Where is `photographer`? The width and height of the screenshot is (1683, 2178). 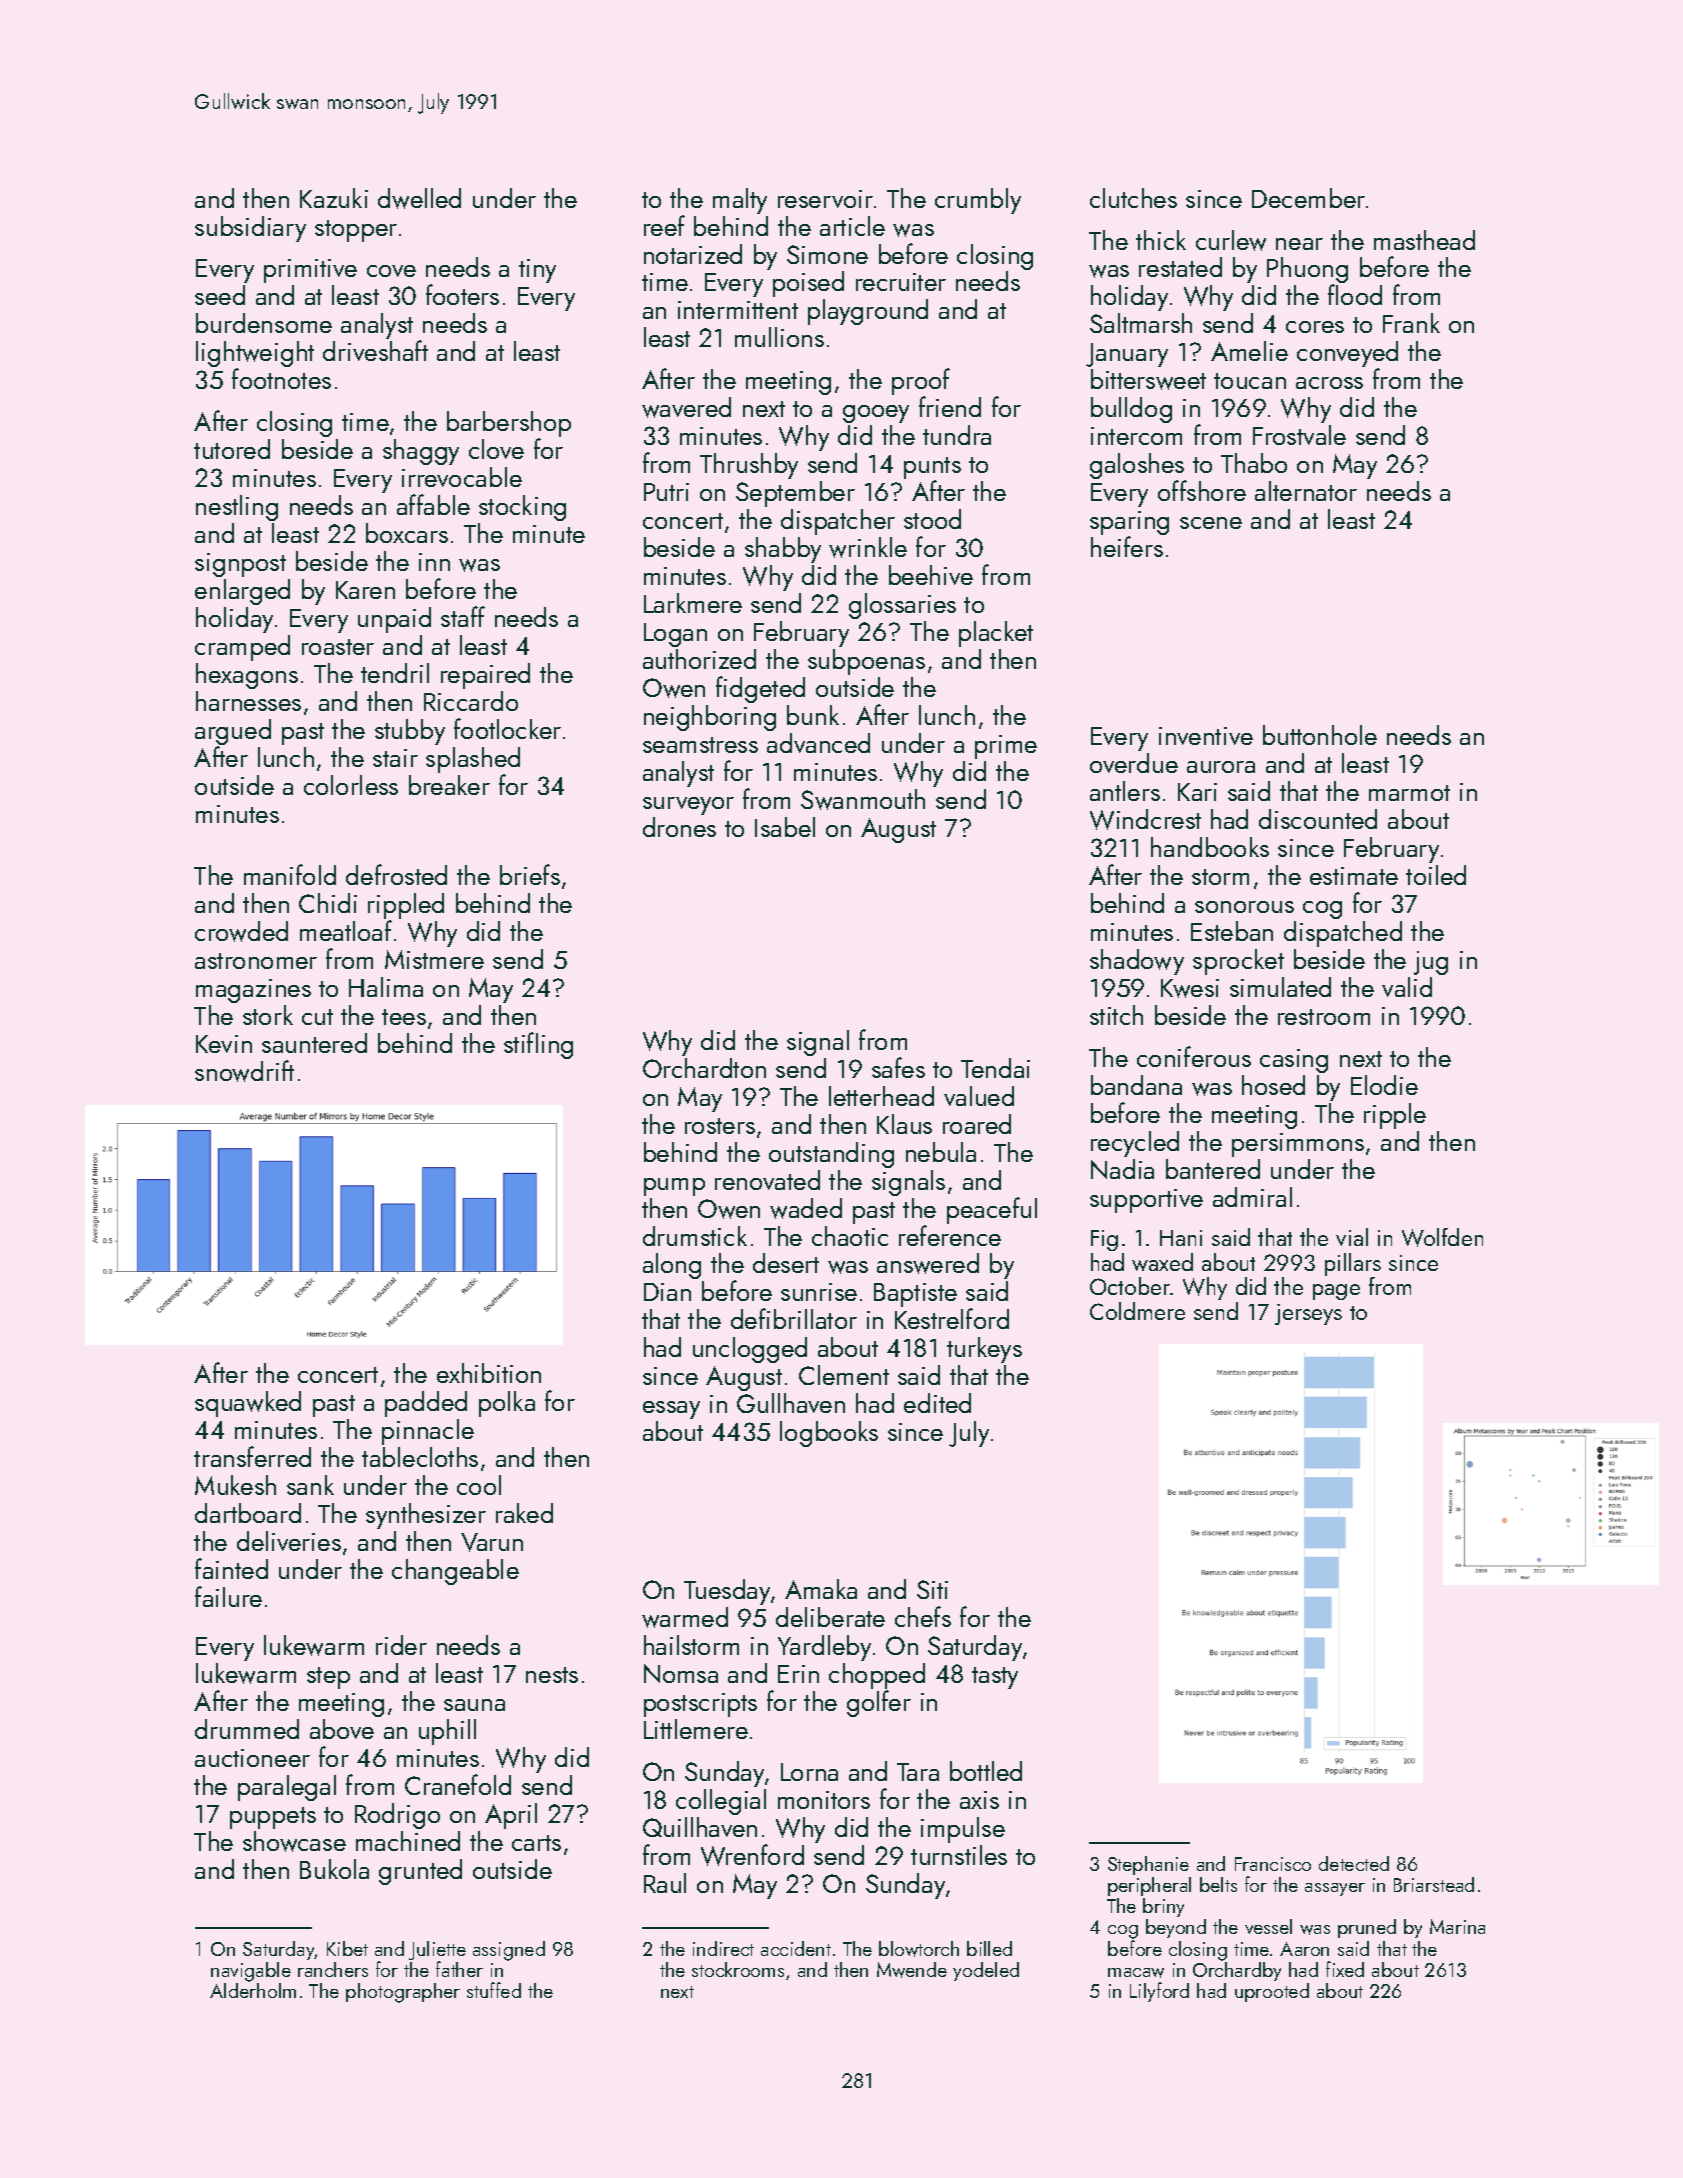 photographer is located at coordinates (403, 1993).
